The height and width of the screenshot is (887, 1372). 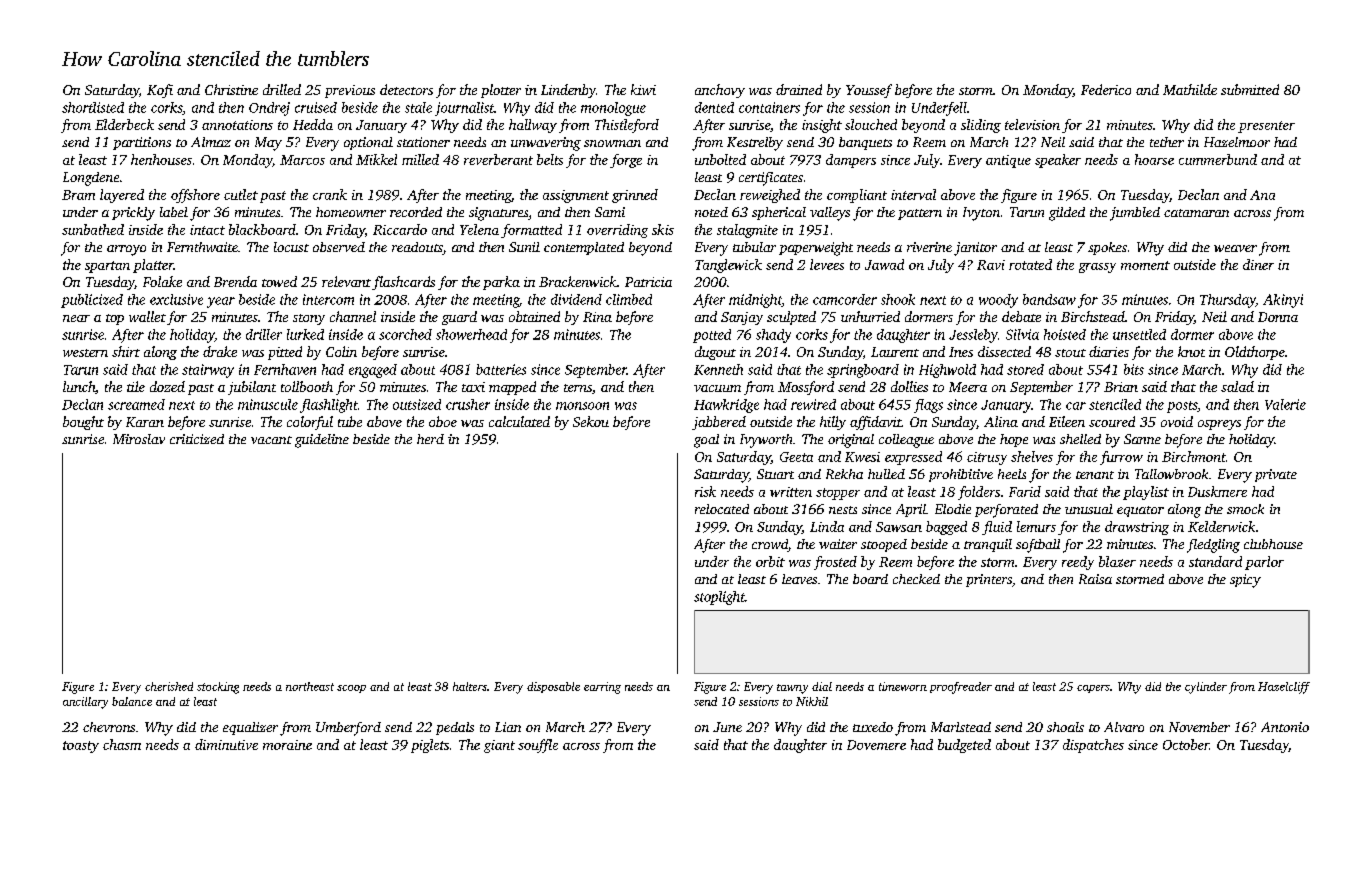 I want to click on tenant, so click(x=1095, y=475).
